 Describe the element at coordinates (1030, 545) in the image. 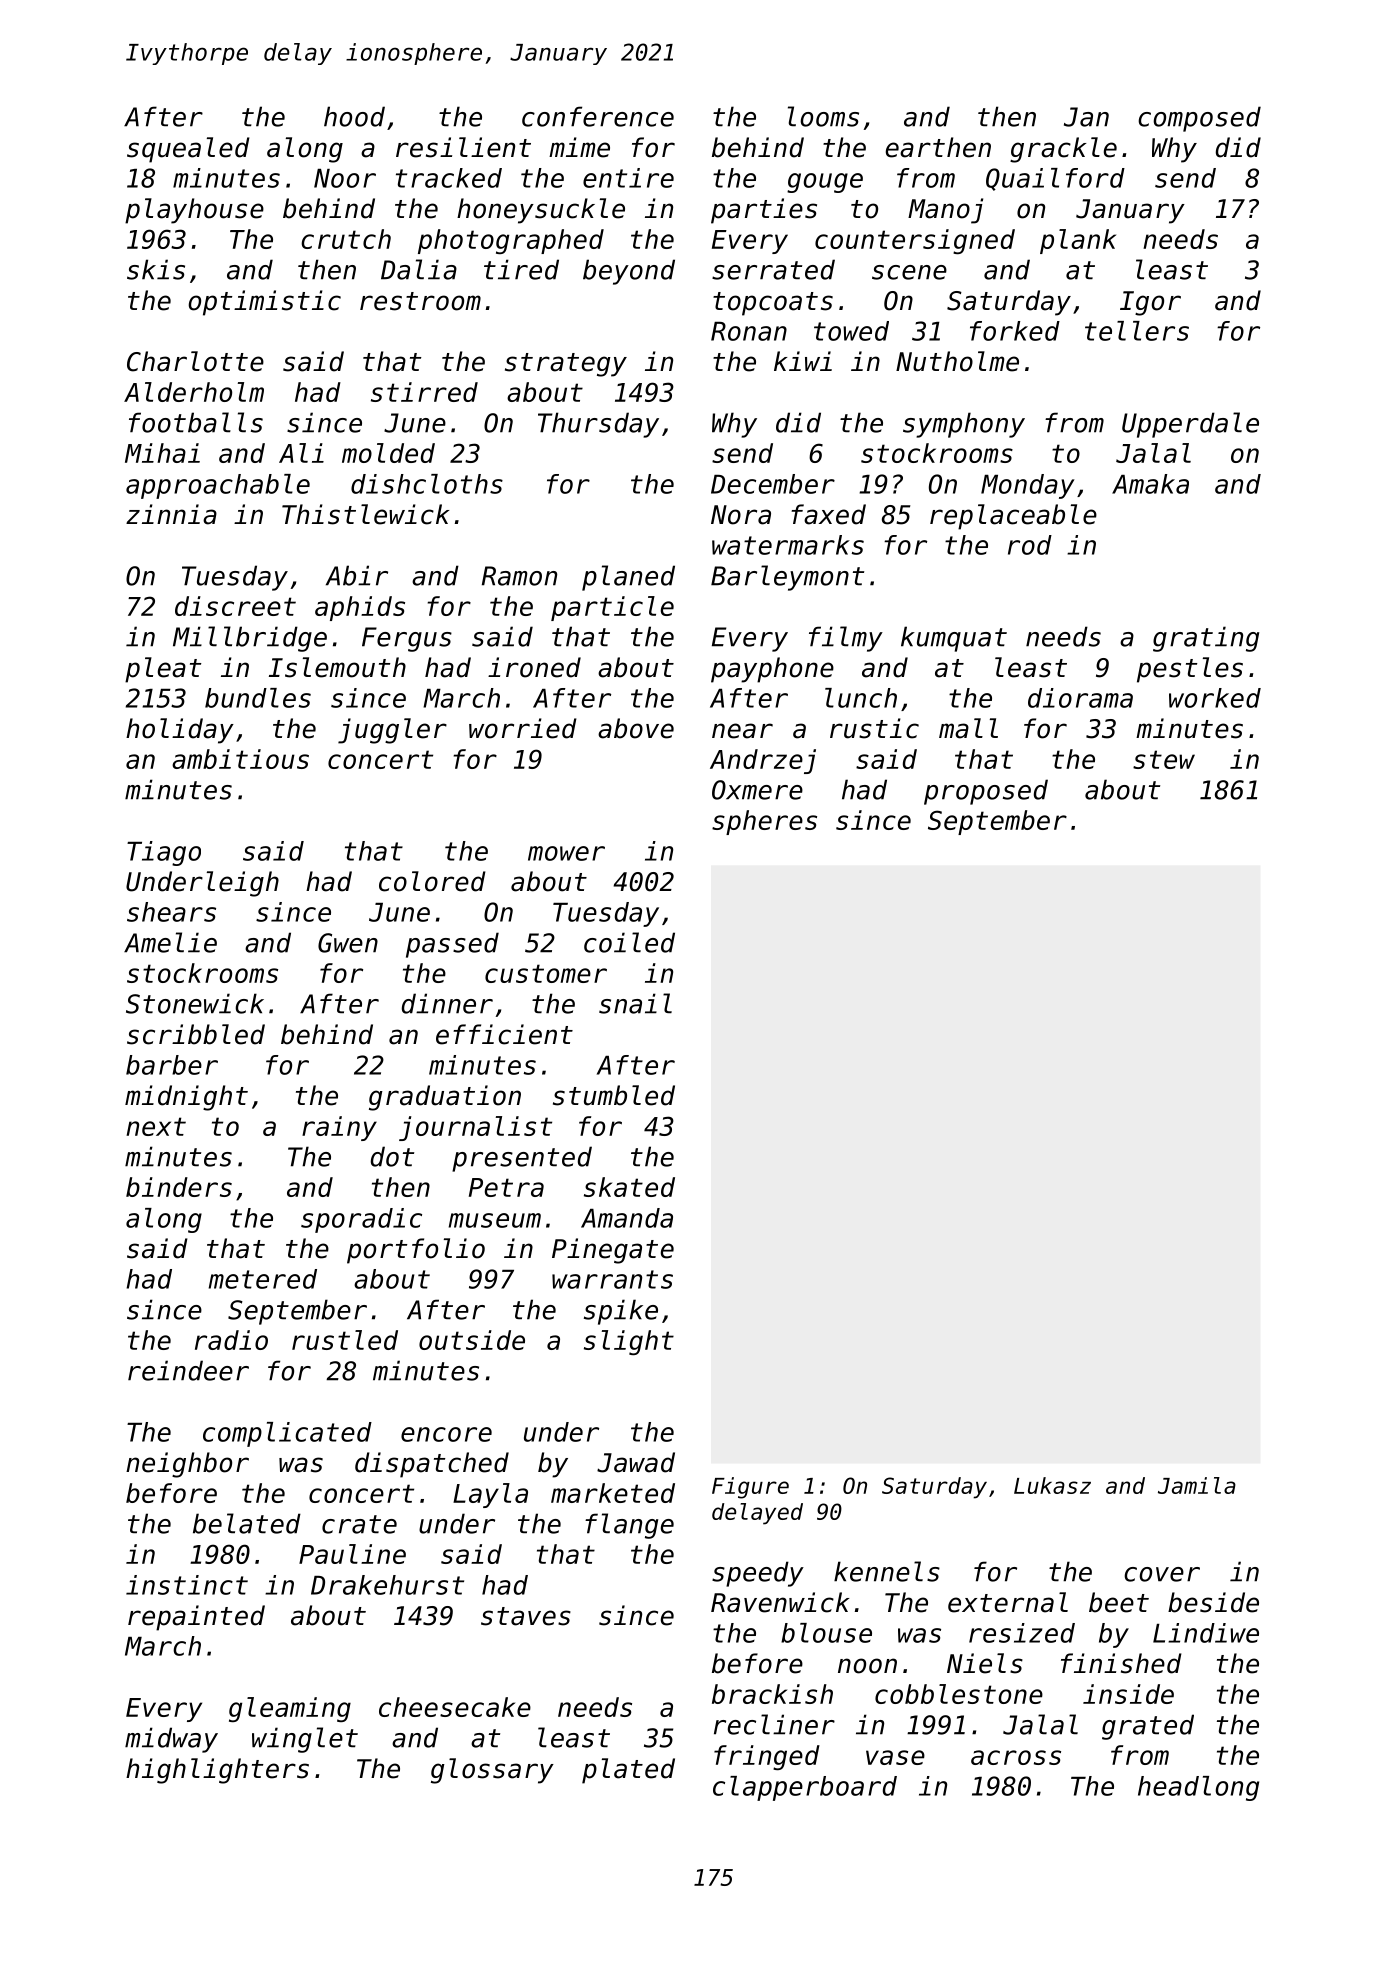

I see `rod` at that location.
